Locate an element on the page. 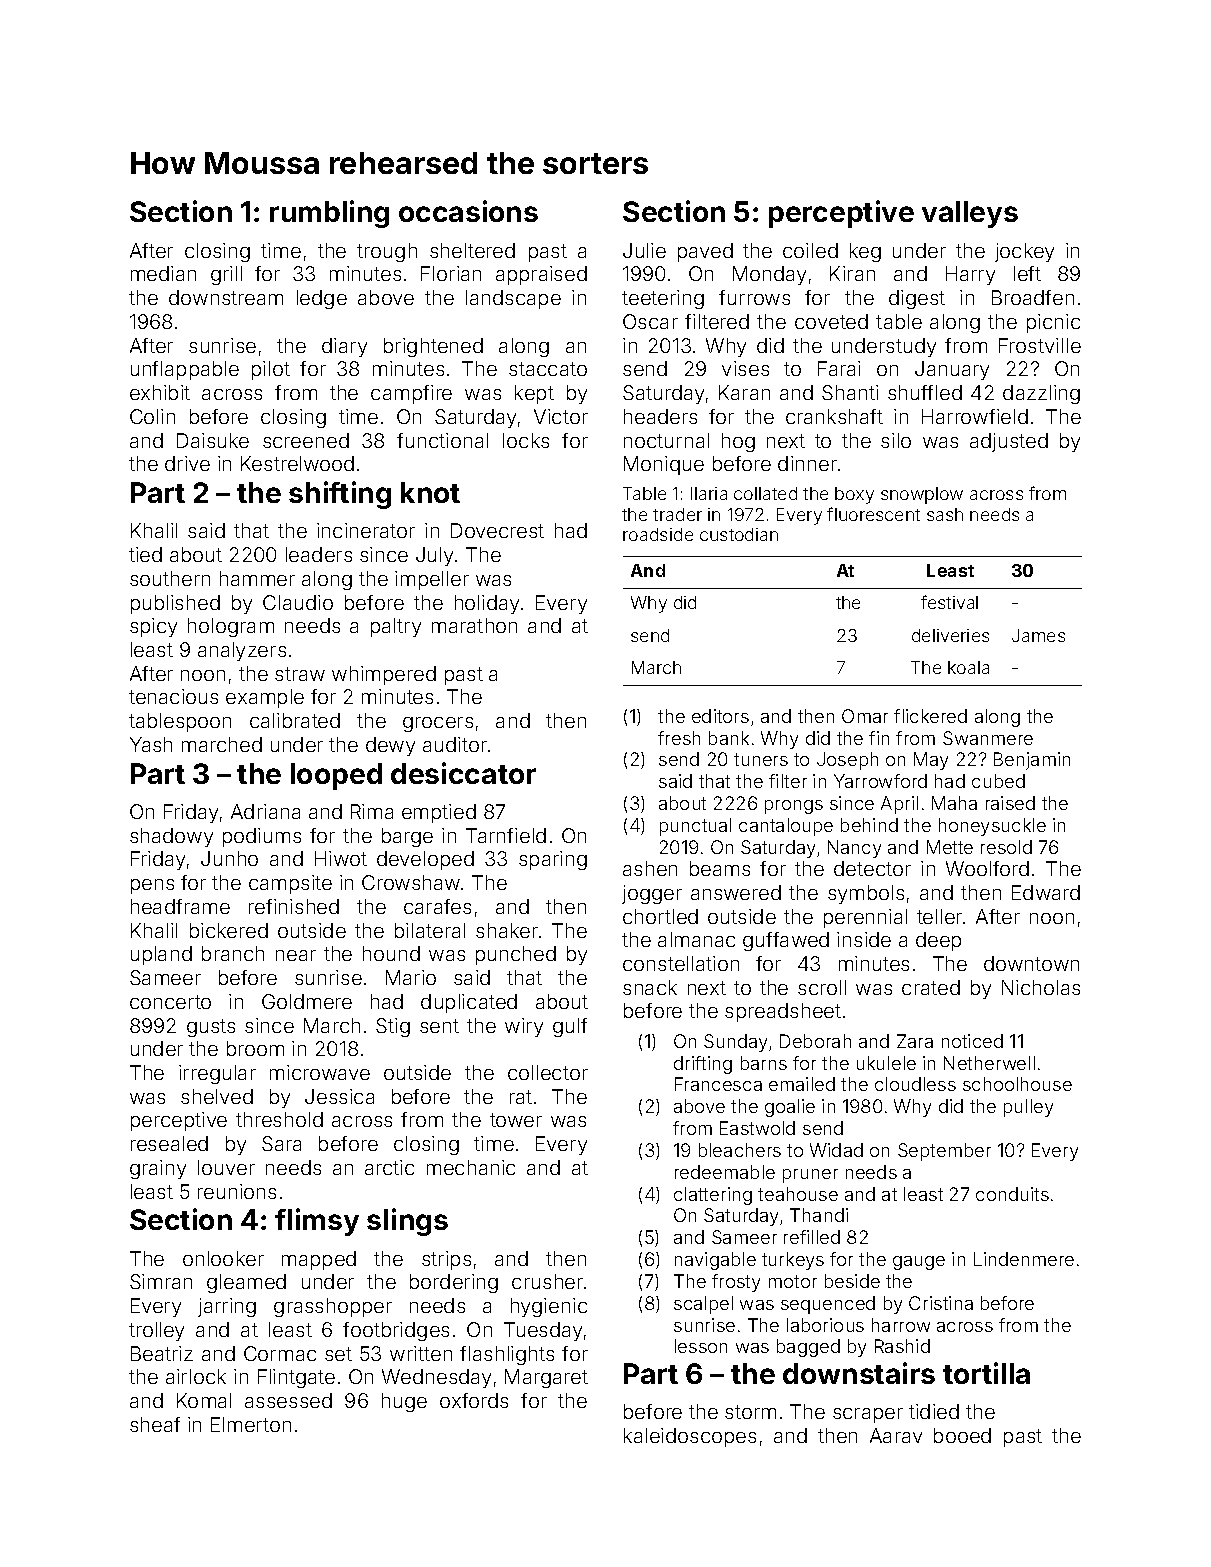 This page has width=1211, height=1567. rumbling is located at coordinates (329, 214).
